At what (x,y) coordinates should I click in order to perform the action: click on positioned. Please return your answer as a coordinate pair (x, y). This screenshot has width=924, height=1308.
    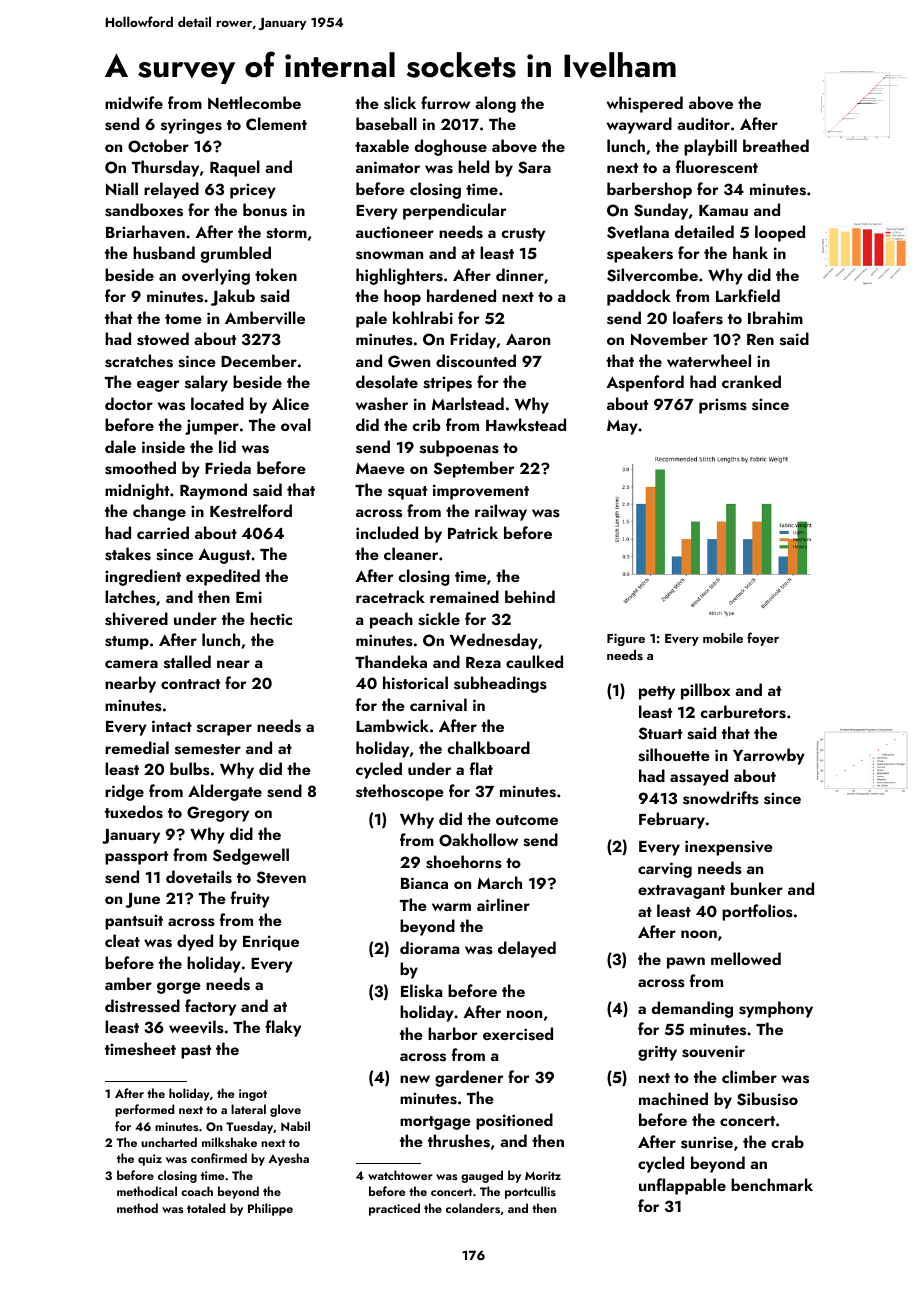
    Looking at the image, I should click on (514, 1121).
